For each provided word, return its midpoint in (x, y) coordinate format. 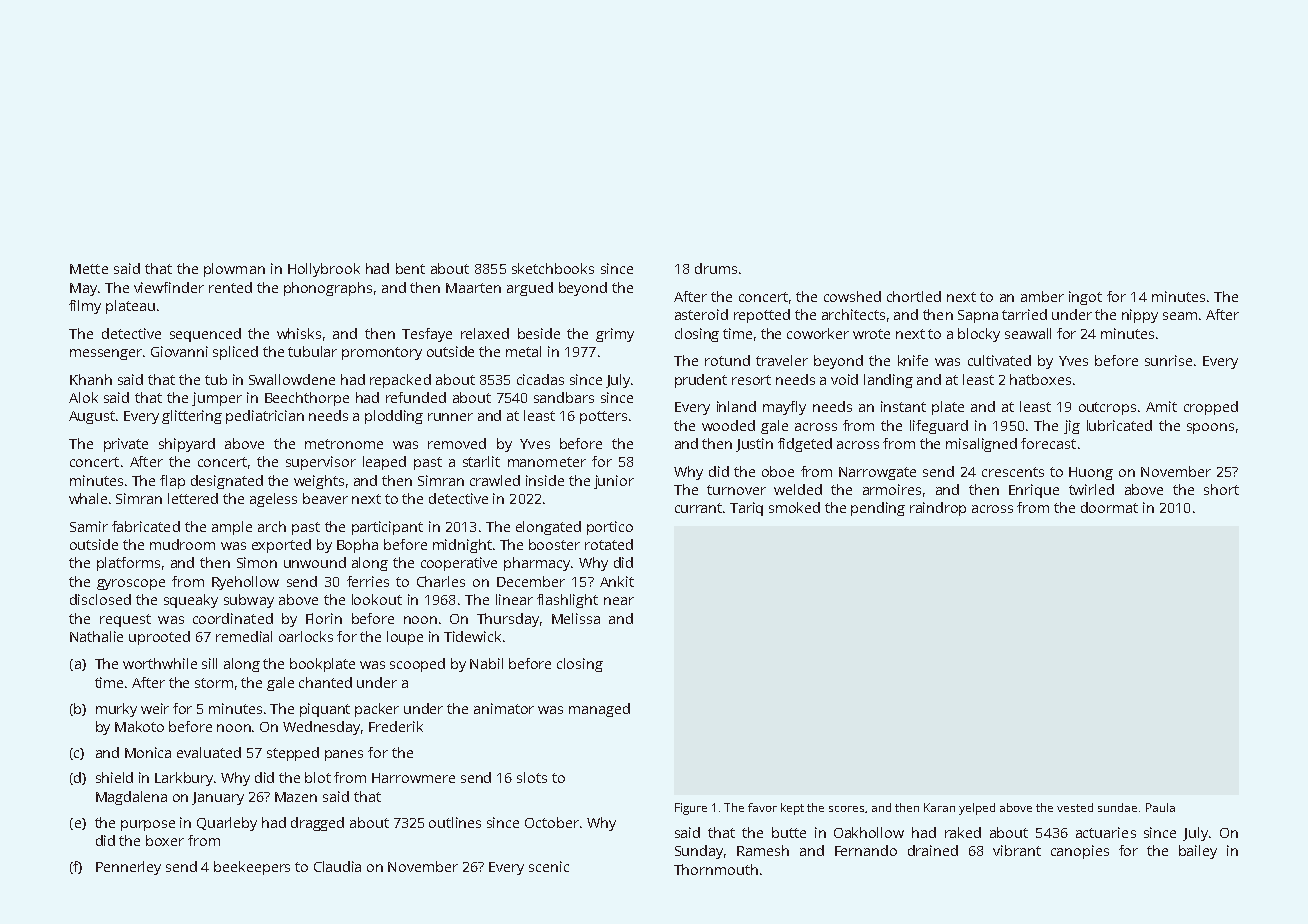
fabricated (146, 526)
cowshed (852, 296)
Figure (691, 809)
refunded (416, 397)
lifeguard (939, 427)
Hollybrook (324, 270)
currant (699, 508)
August (92, 417)
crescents (1013, 472)
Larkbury (185, 779)
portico (610, 528)
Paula (1160, 807)
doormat (1109, 507)
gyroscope (131, 584)
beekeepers (252, 868)
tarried (1024, 314)
